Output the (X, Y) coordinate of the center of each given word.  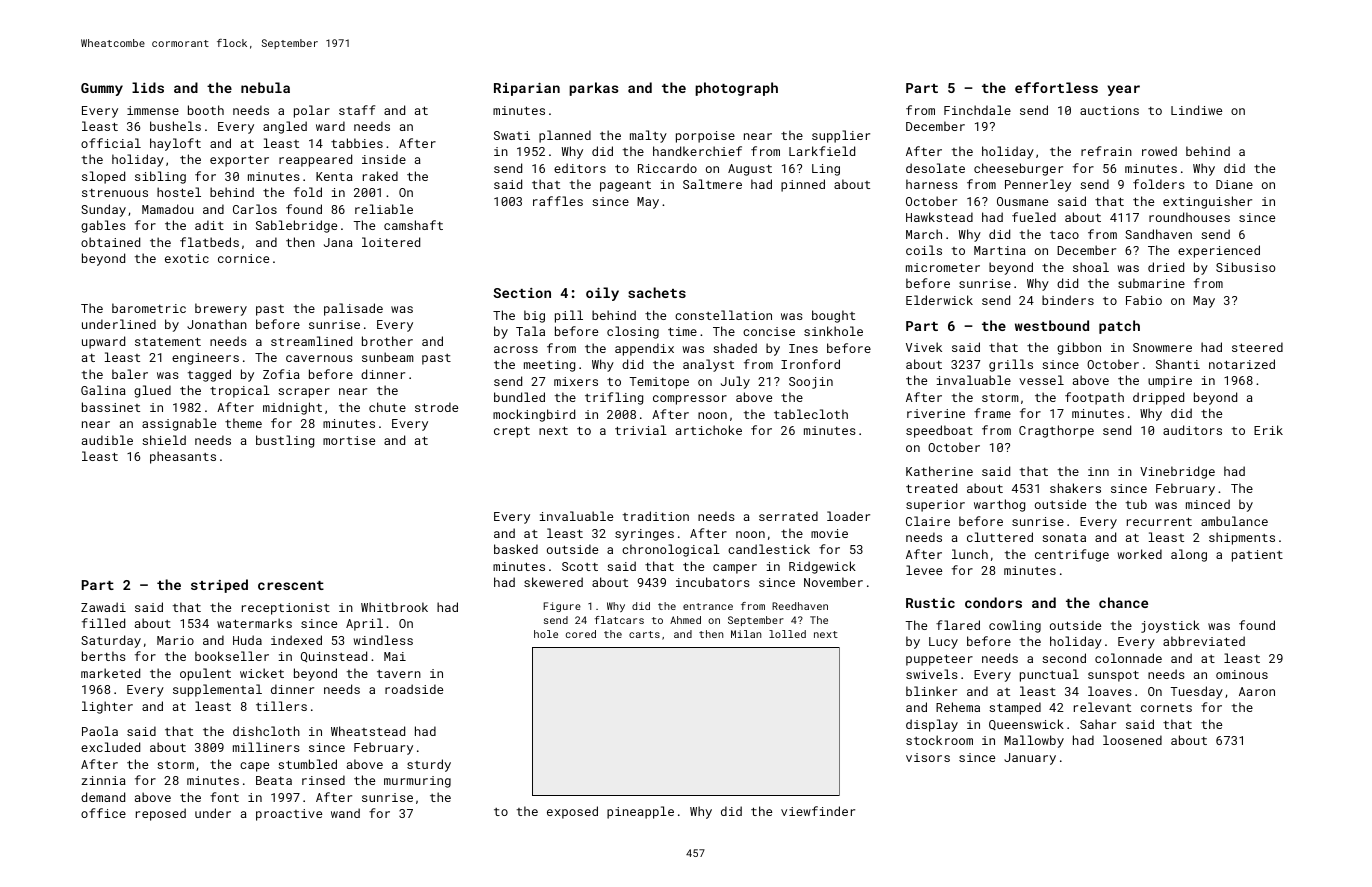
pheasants (183, 457)
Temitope (659, 383)
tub (1136, 504)
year (1124, 90)
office (103, 813)
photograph (736, 89)
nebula (265, 87)
